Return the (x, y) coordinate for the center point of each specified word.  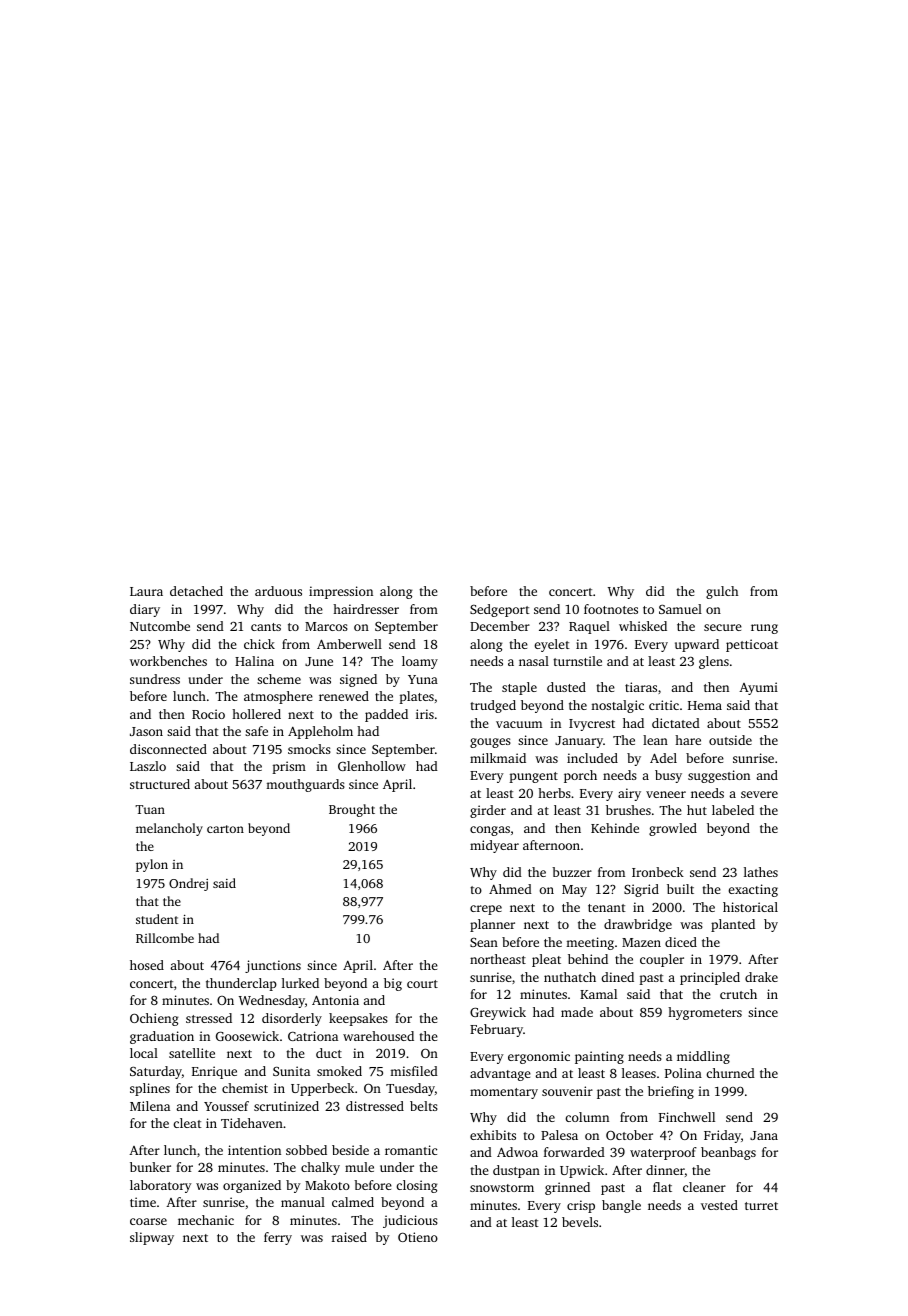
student (157, 919)
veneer (666, 794)
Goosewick (247, 1036)
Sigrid (641, 890)
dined (617, 977)
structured (160, 784)
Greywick (498, 1013)
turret (761, 1206)
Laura (146, 591)
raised (349, 1237)
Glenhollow (372, 766)
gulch (722, 592)
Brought (352, 810)
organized (252, 1186)
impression (341, 592)
